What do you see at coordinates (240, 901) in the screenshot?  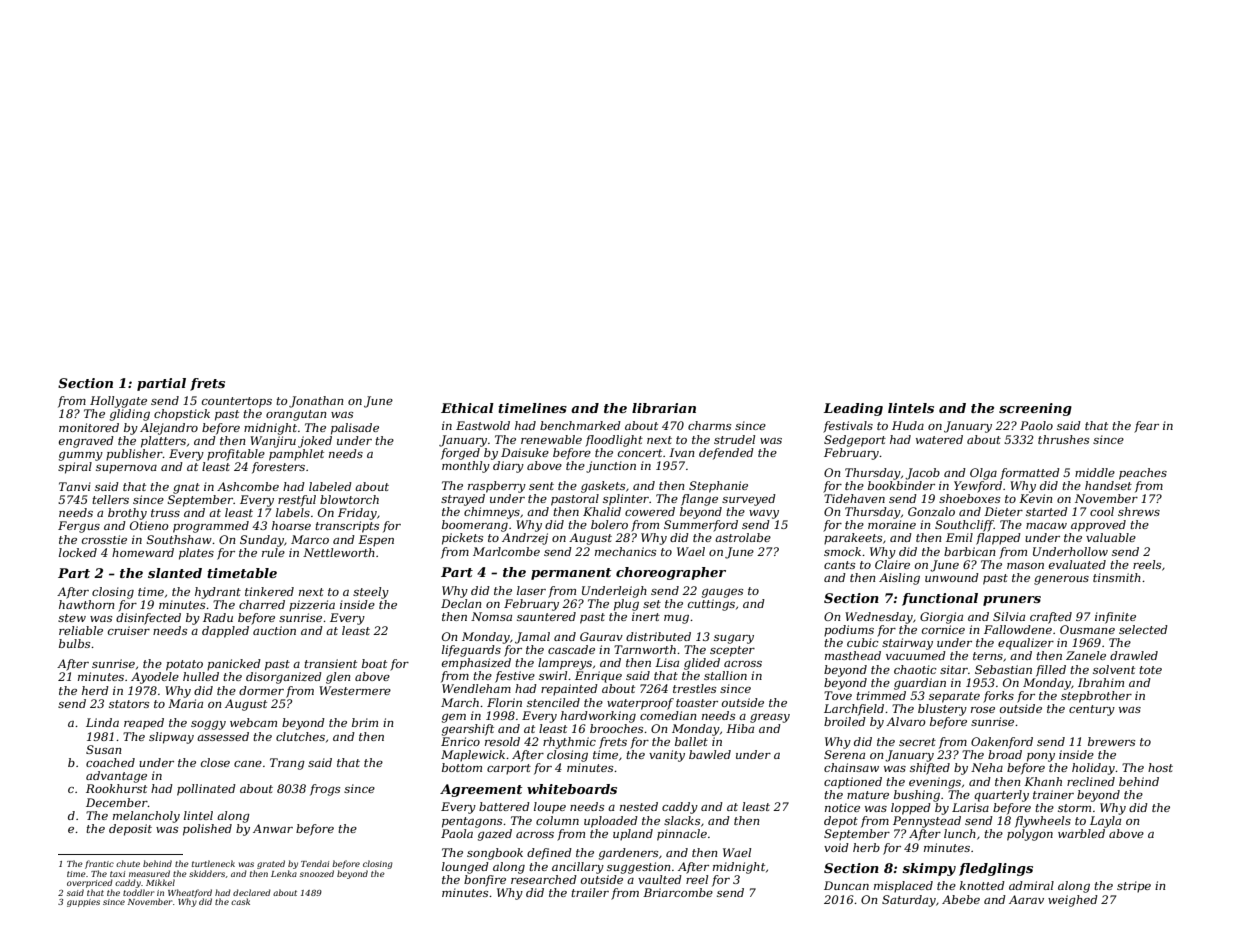 I see `cask` at bounding box center [240, 901].
